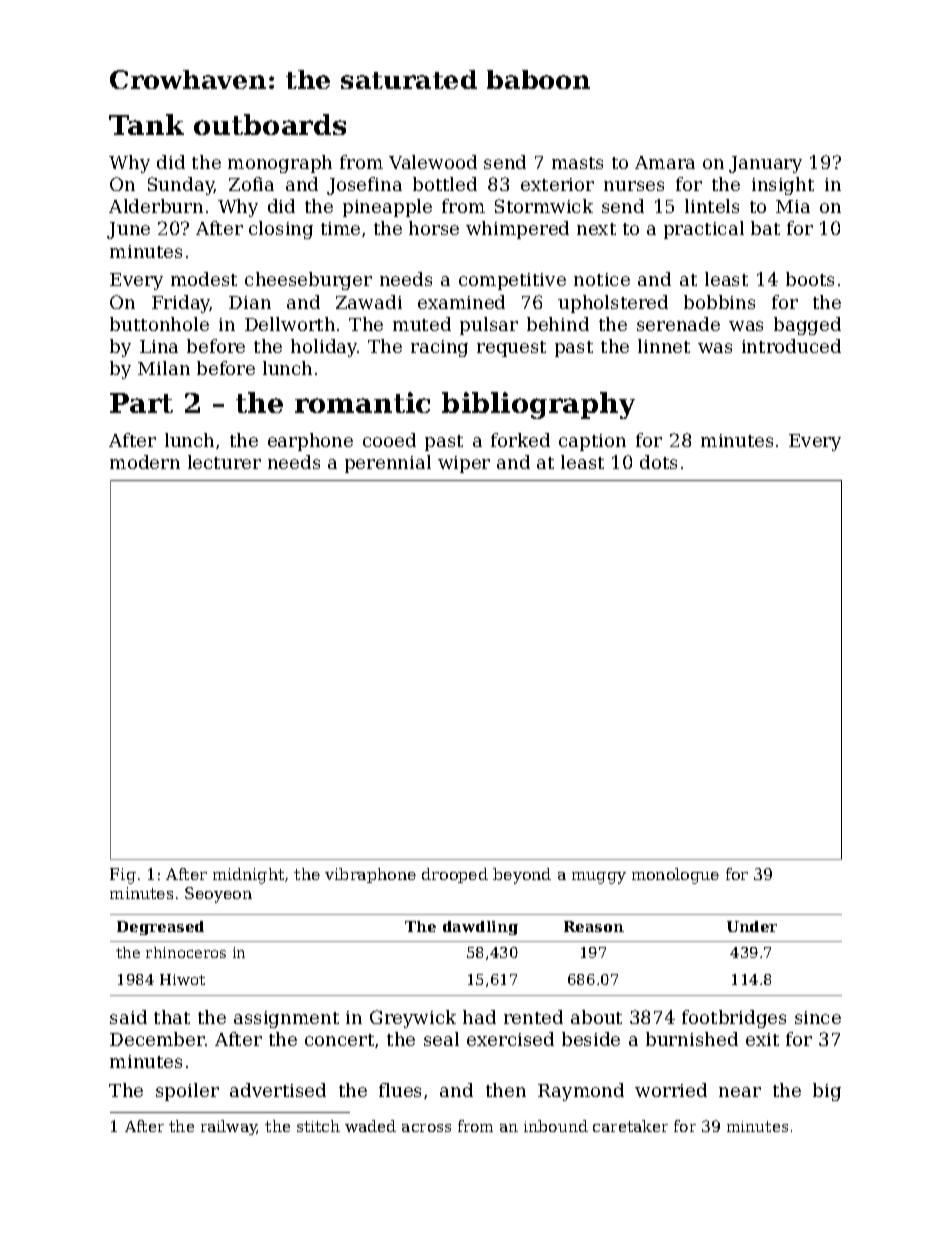 The image size is (952, 1233). I want to click on masts, so click(577, 163).
